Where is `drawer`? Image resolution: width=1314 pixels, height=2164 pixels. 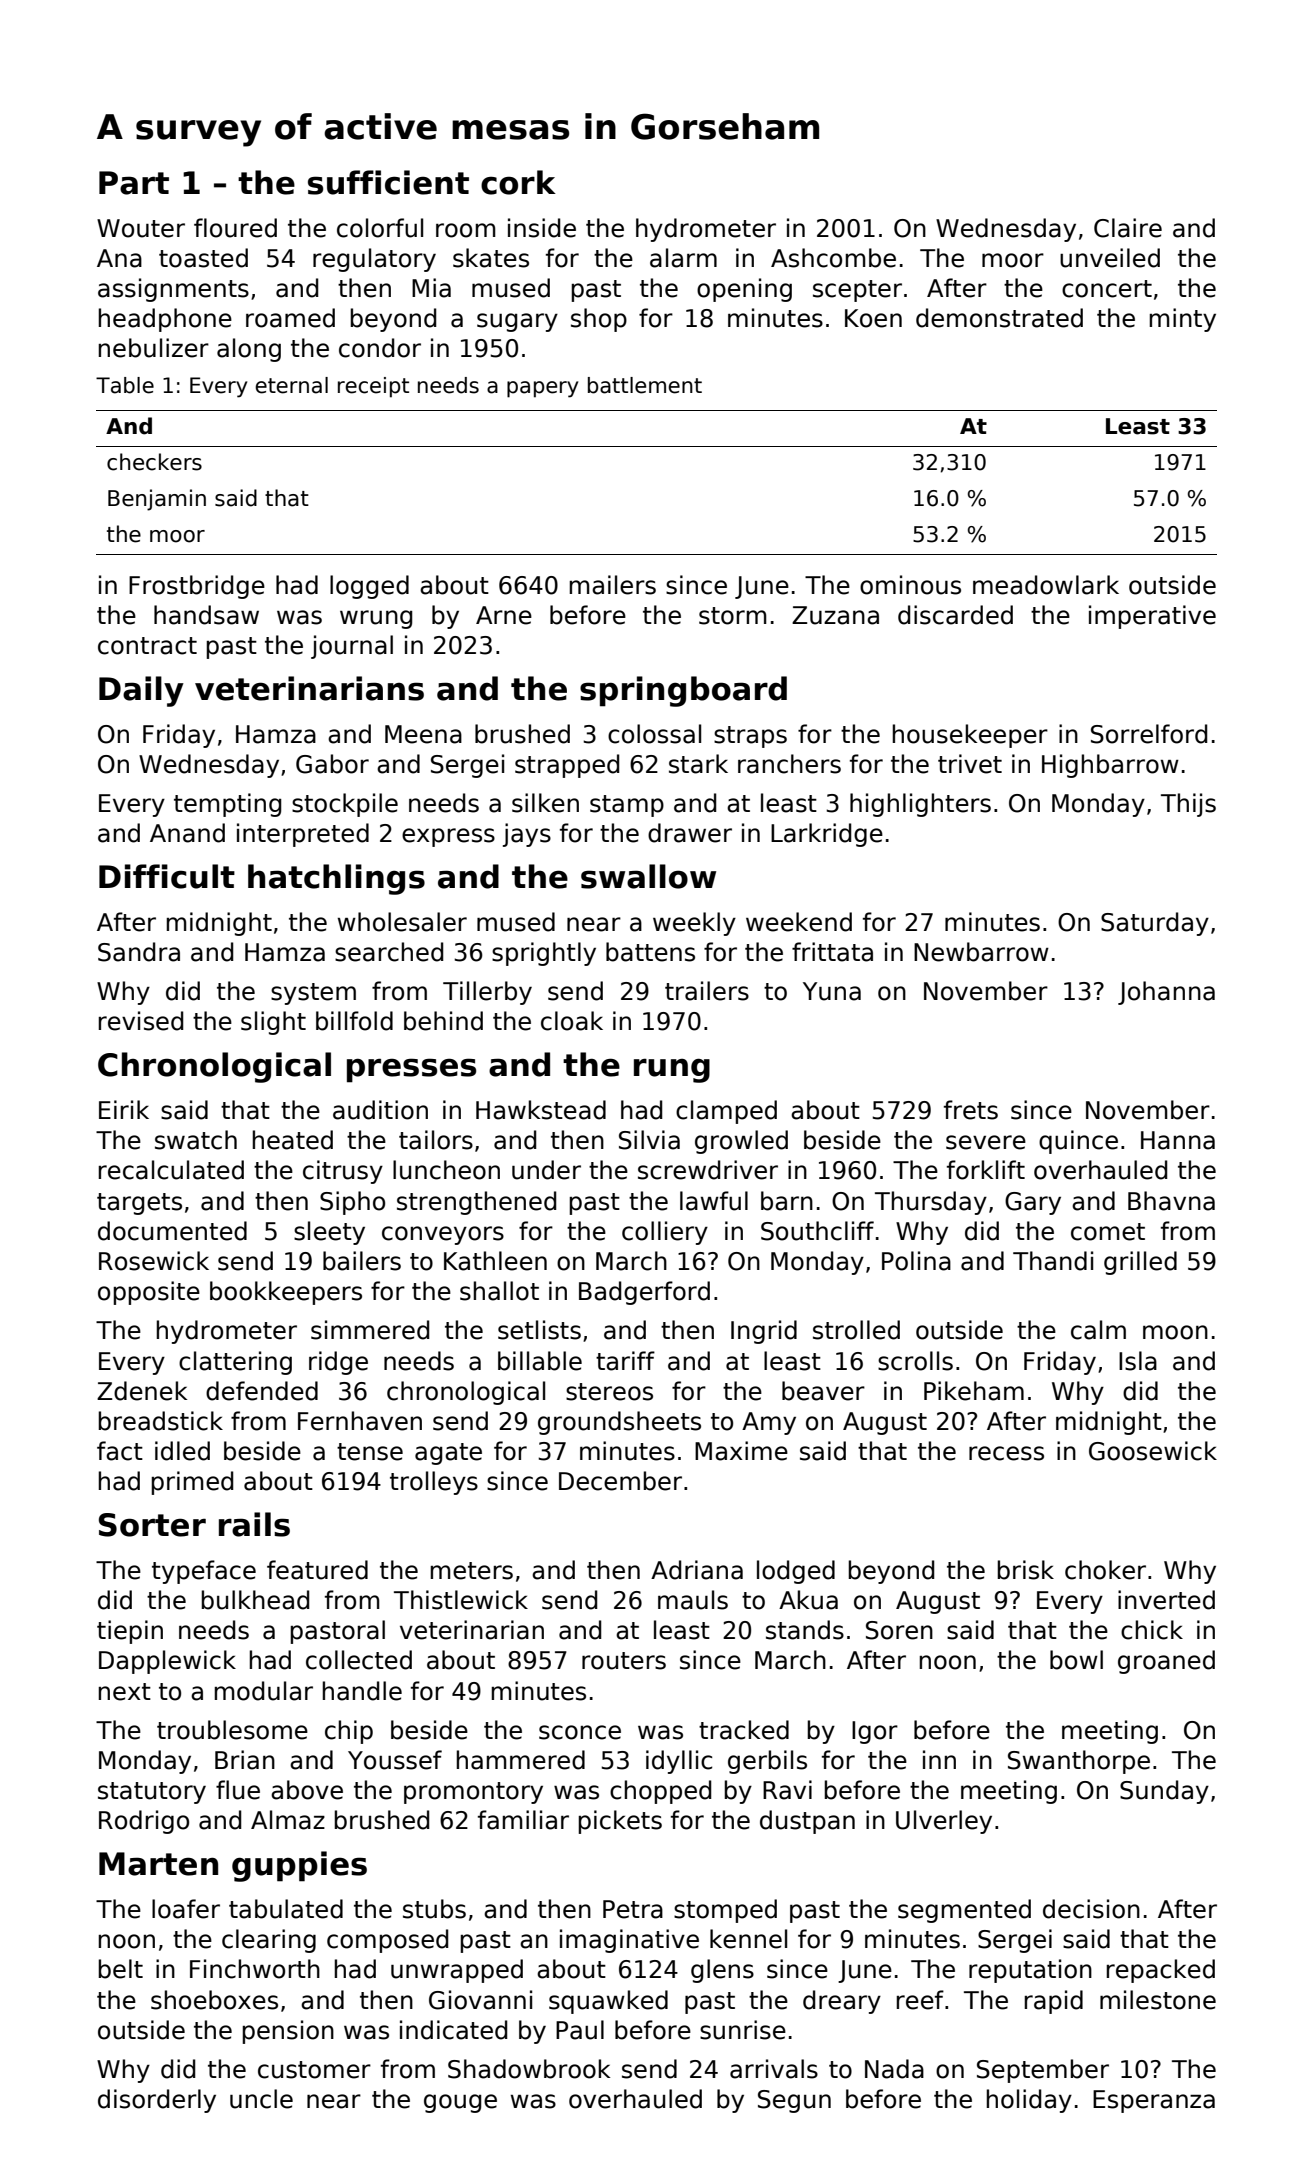 drawer is located at coordinates (690, 833).
